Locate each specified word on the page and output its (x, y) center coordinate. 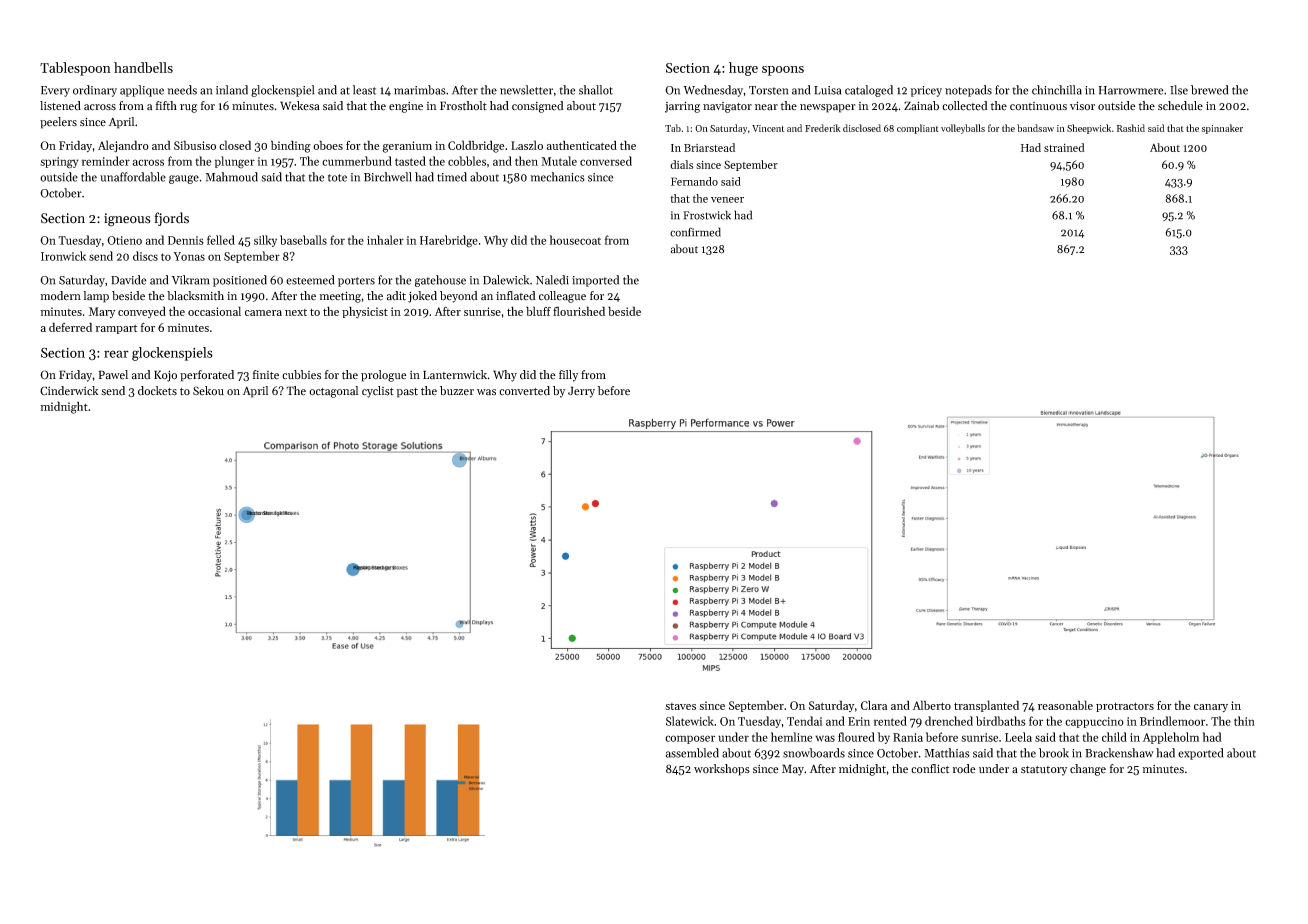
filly (568, 376)
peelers (58, 123)
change (1088, 770)
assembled (692, 753)
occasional (214, 311)
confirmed (695, 232)
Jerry (581, 392)
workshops (722, 770)
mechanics (558, 177)
